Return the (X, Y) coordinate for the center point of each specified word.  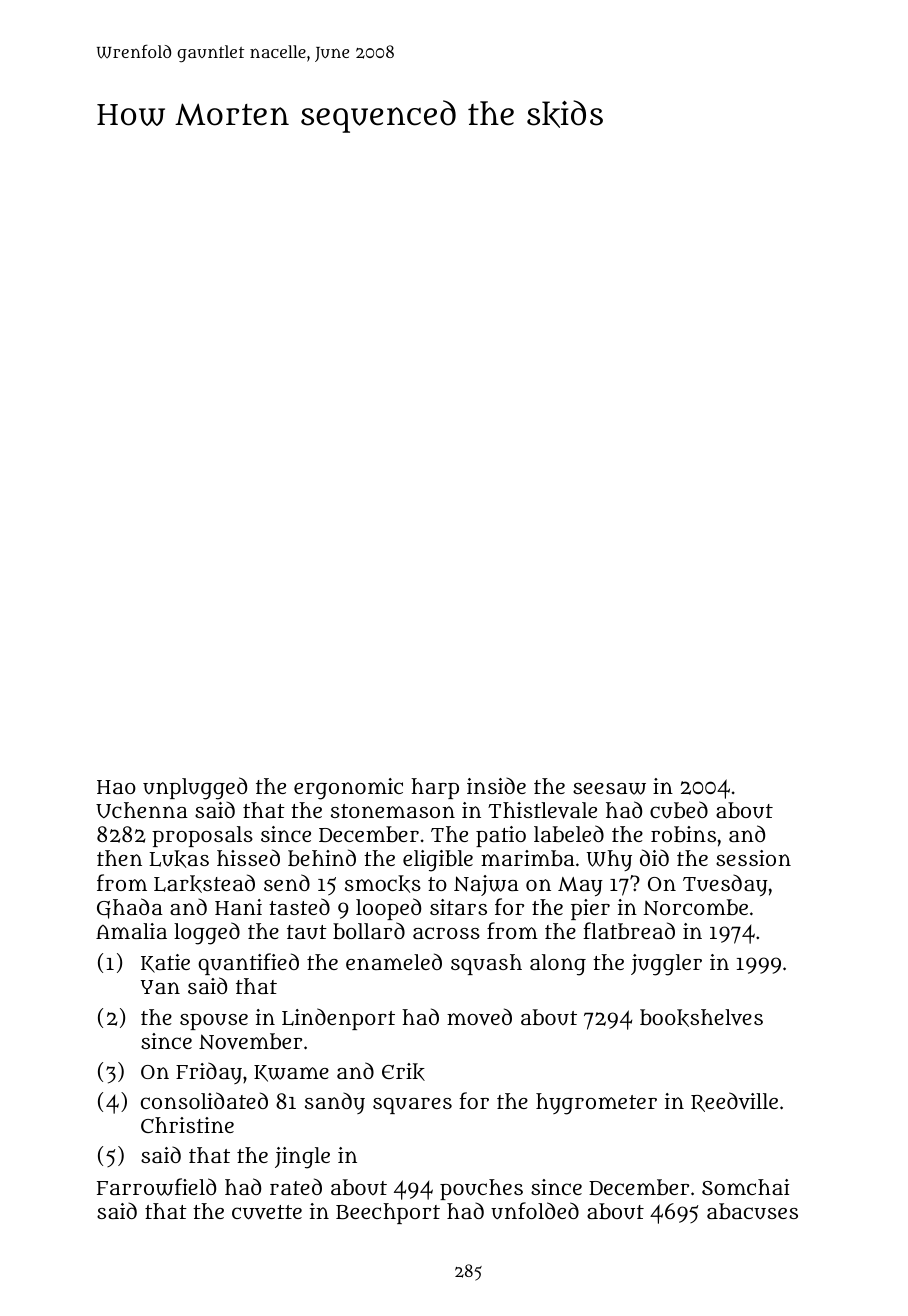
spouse (214, 1022)
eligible (438, 861)
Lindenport (338, 1019)
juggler (666, 965)
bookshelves (701, 1018)
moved (479, 1017)
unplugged (195, 788)
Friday (209, 1073)
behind (322, 857)
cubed (679, 810)
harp (435, 788)
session (753, 858)
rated (296, 1186)
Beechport (388, 1213)
